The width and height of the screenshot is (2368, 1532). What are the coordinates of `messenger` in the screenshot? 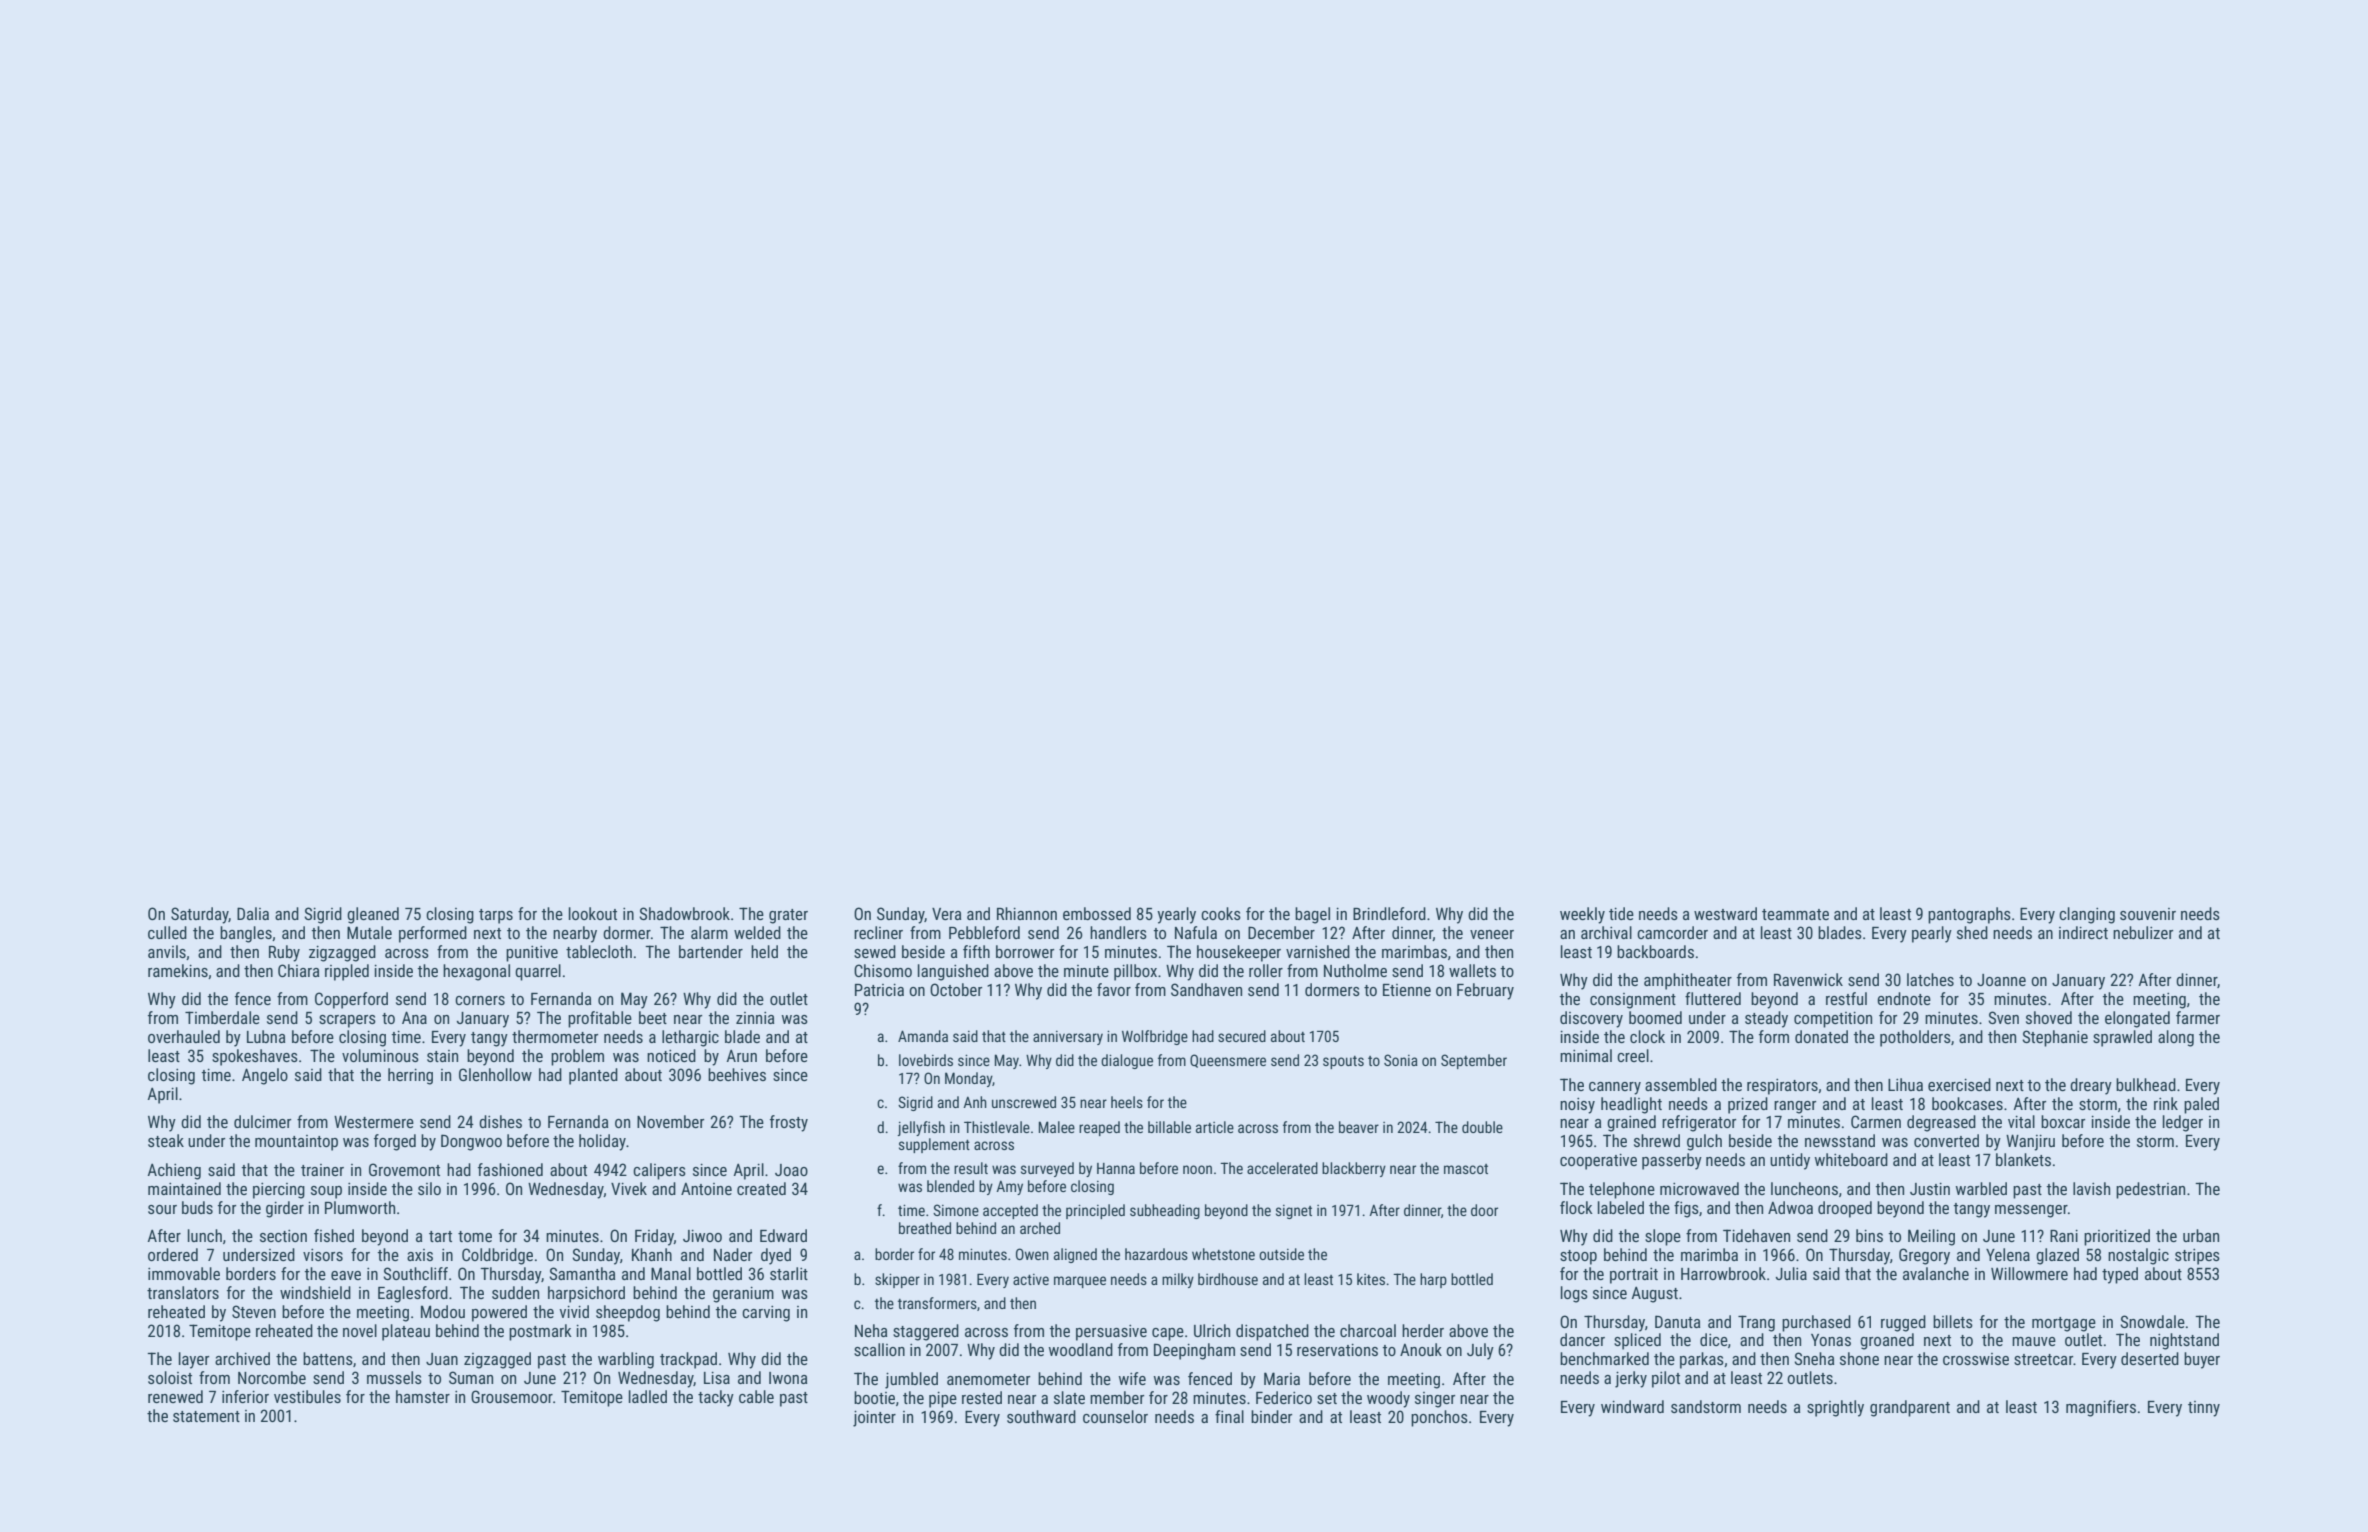 It's located at (2031, 1211).
